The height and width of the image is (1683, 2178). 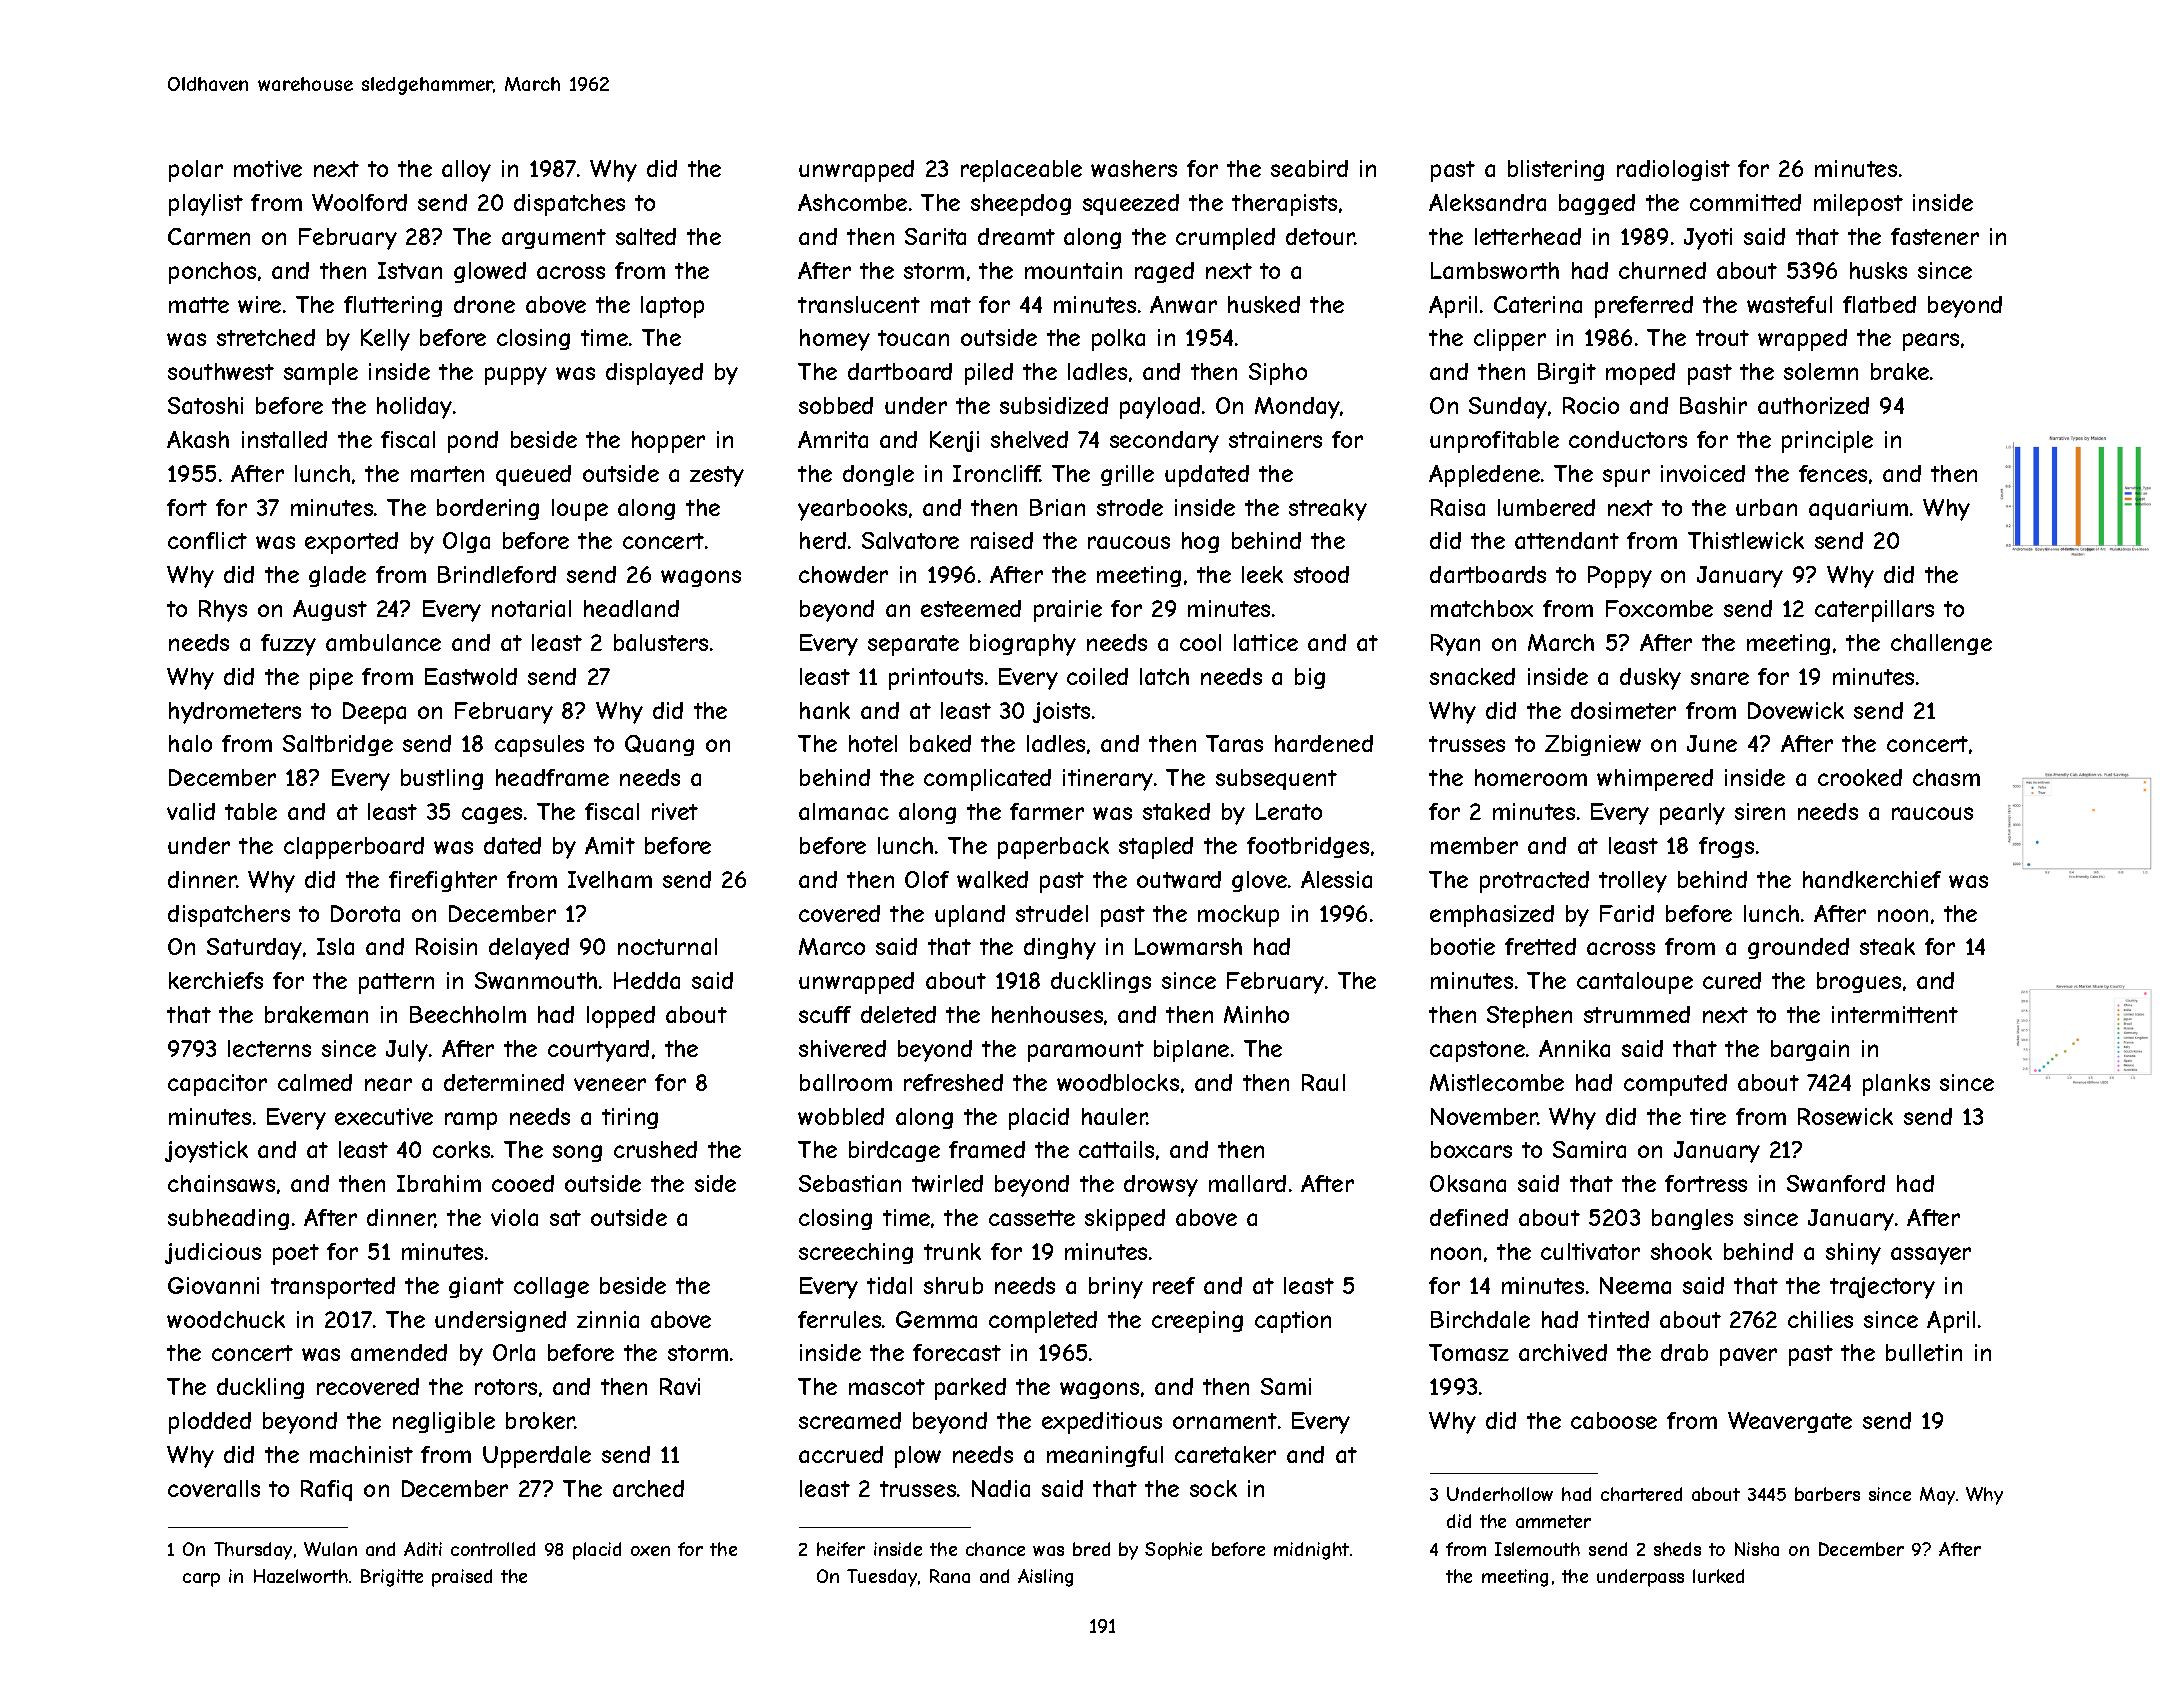 What do you see at coordinates (1833, 473) in the image?
I see `fences` at bounding box center [1833, 473].
